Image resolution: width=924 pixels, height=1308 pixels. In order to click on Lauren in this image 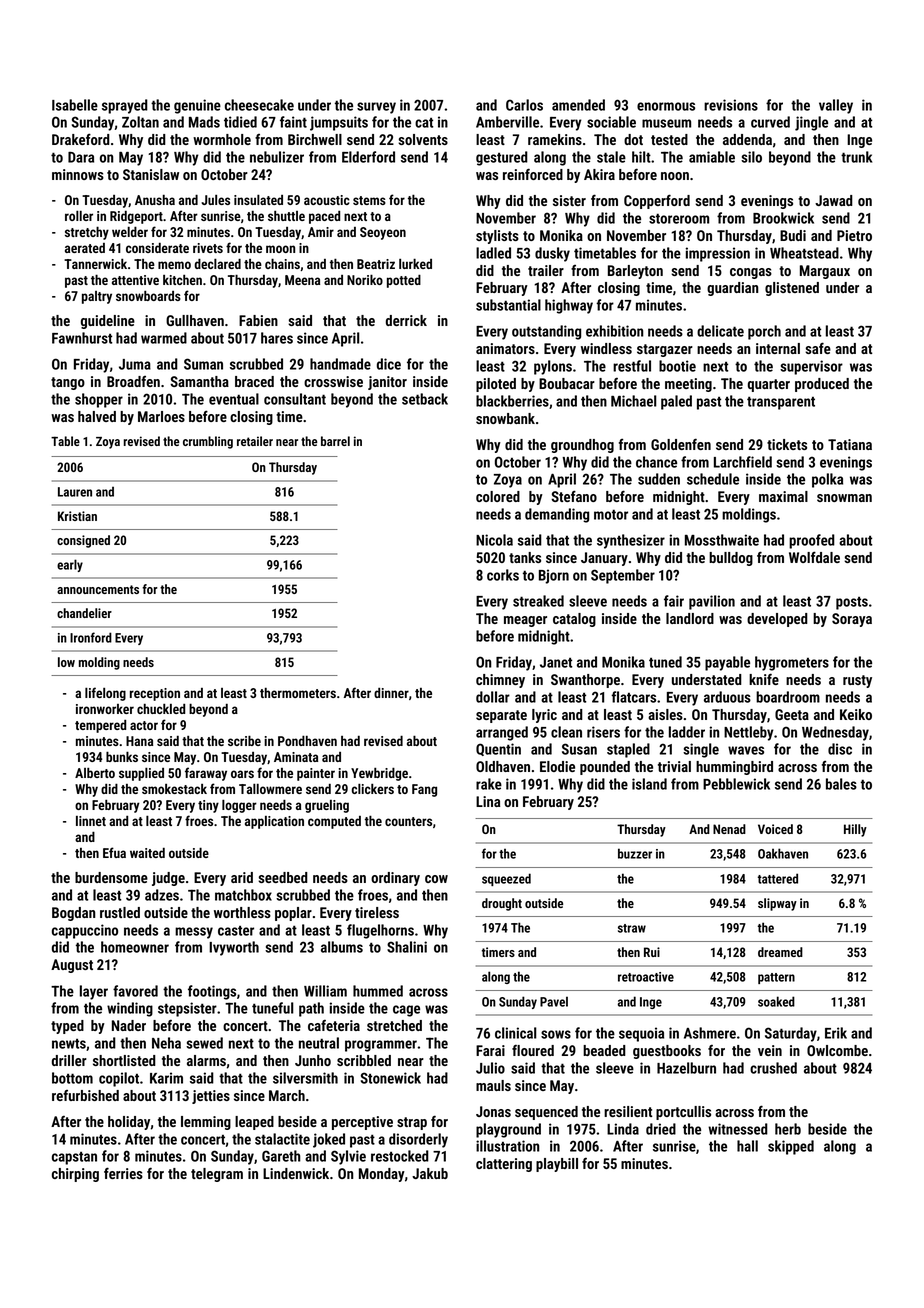, I will do `click(75, 492)`.
